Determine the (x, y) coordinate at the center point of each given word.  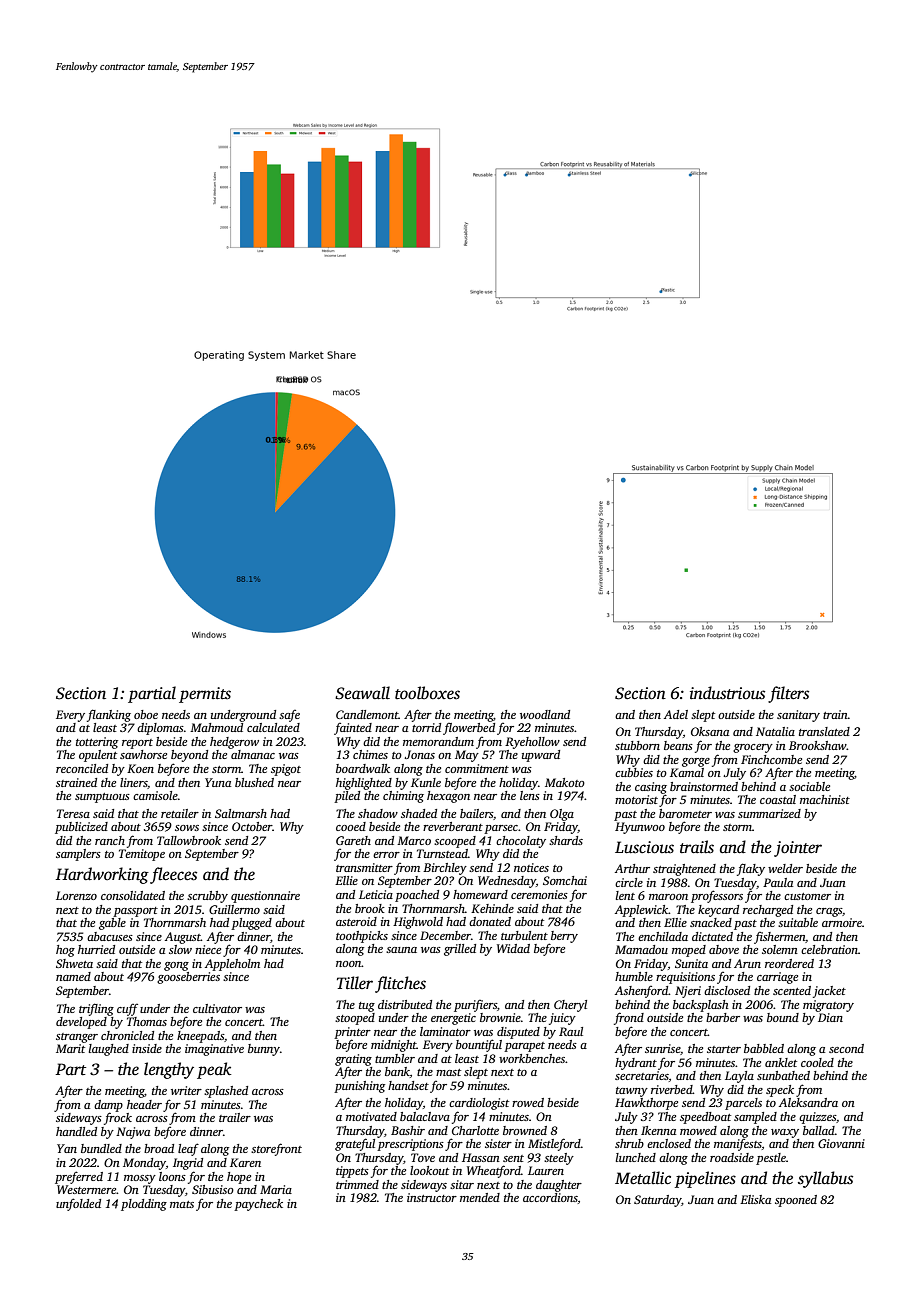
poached (417, 896)
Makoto (565, 782)
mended (480, 1197)
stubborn (637, 745)
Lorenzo (76, 895)
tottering (97, 743)
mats (182, 1204)
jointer (798, 849)
